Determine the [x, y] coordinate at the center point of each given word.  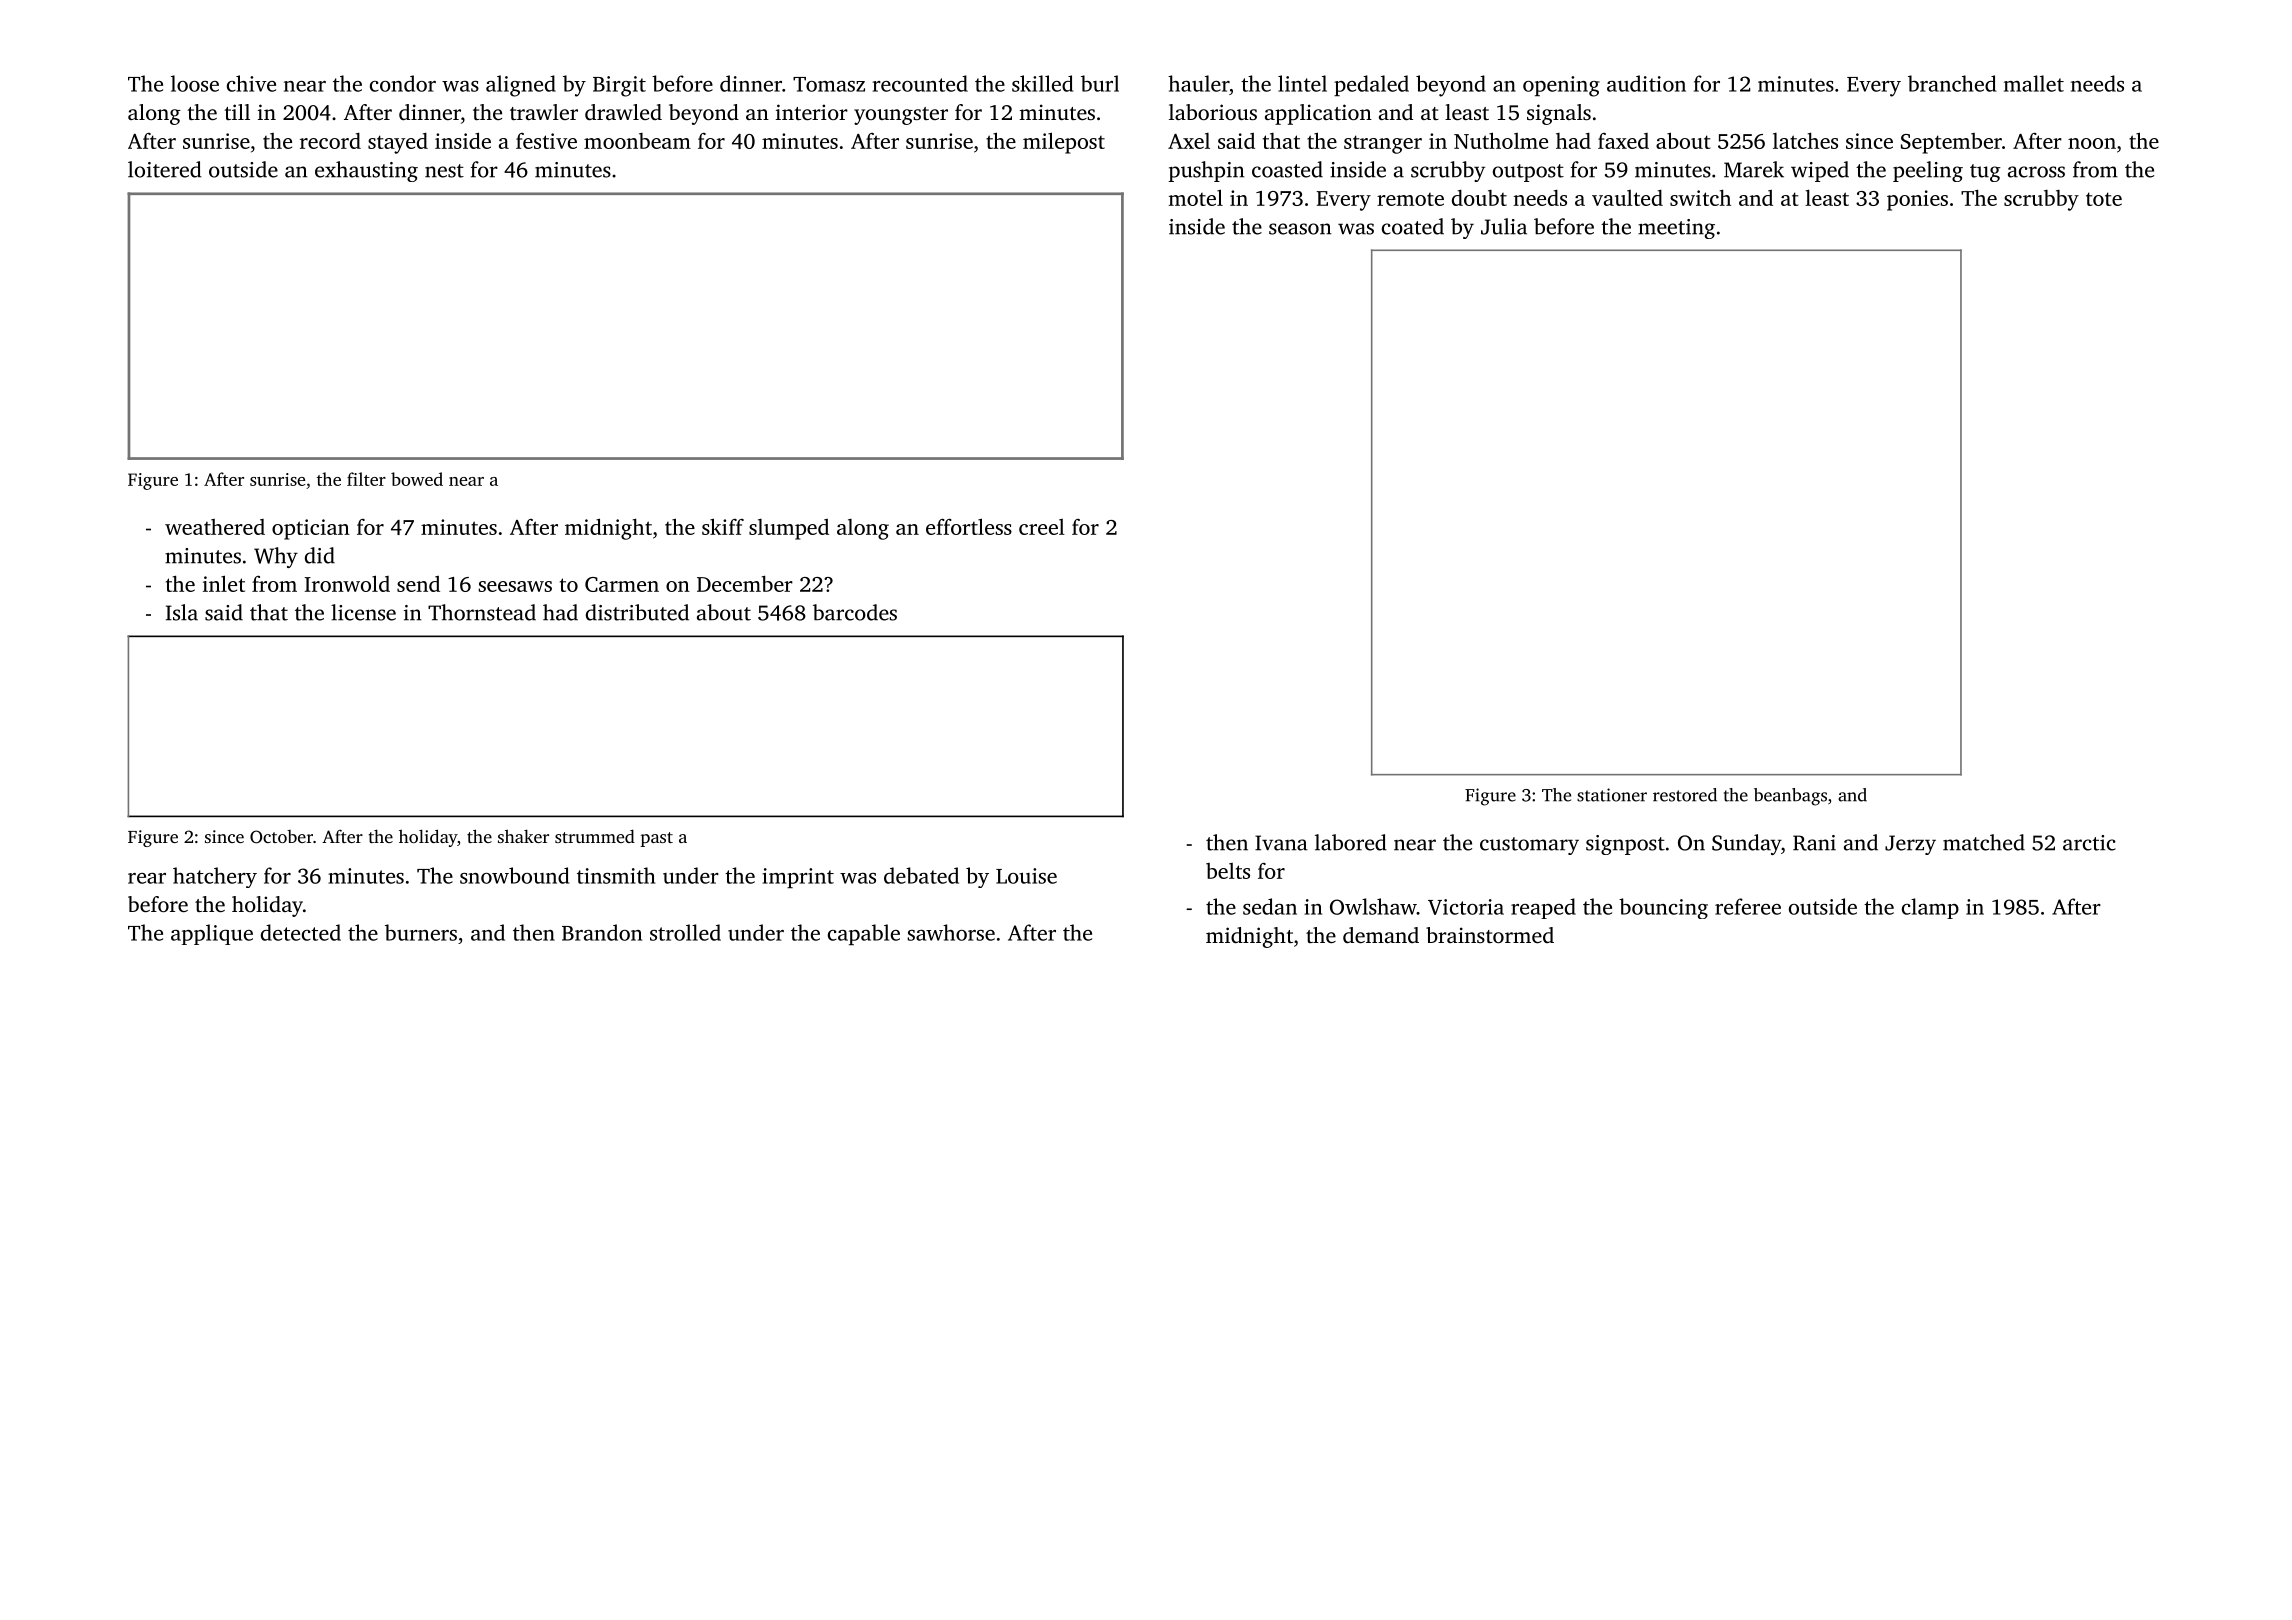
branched [1952, 83]
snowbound [514, 875]
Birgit [619, 86]
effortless [969, 526]
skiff [723, 526]
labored [1351, 842]
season [1300, 229]
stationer [1612, 795]
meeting [1676, 229]
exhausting [366, 171]
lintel [1302, 83]
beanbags [1790, 797]
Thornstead [482, 612]
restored [1685, 795]
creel [1042, 527]
